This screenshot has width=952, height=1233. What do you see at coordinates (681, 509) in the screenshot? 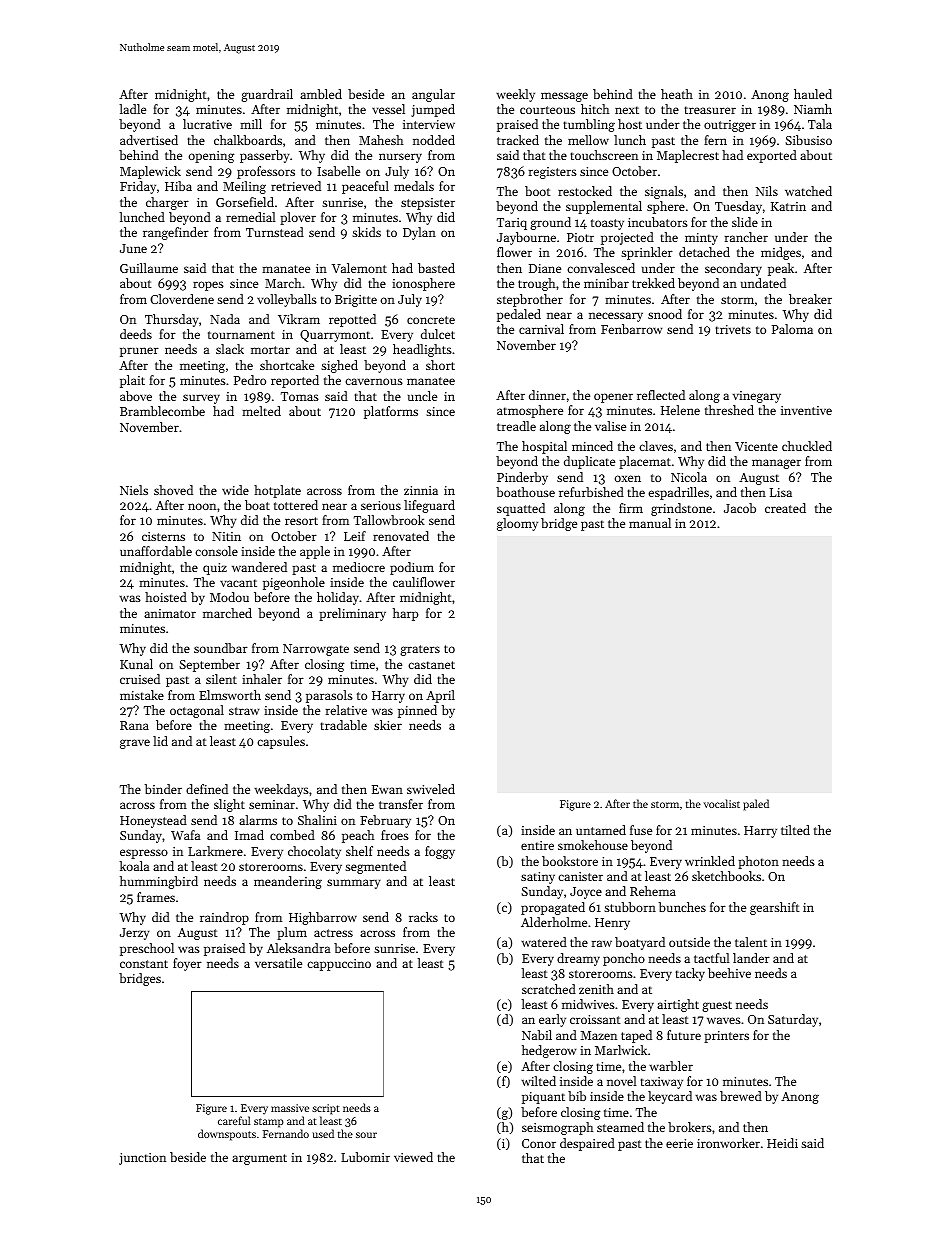
I see `grindstone` at bounding box center [681, 509].
